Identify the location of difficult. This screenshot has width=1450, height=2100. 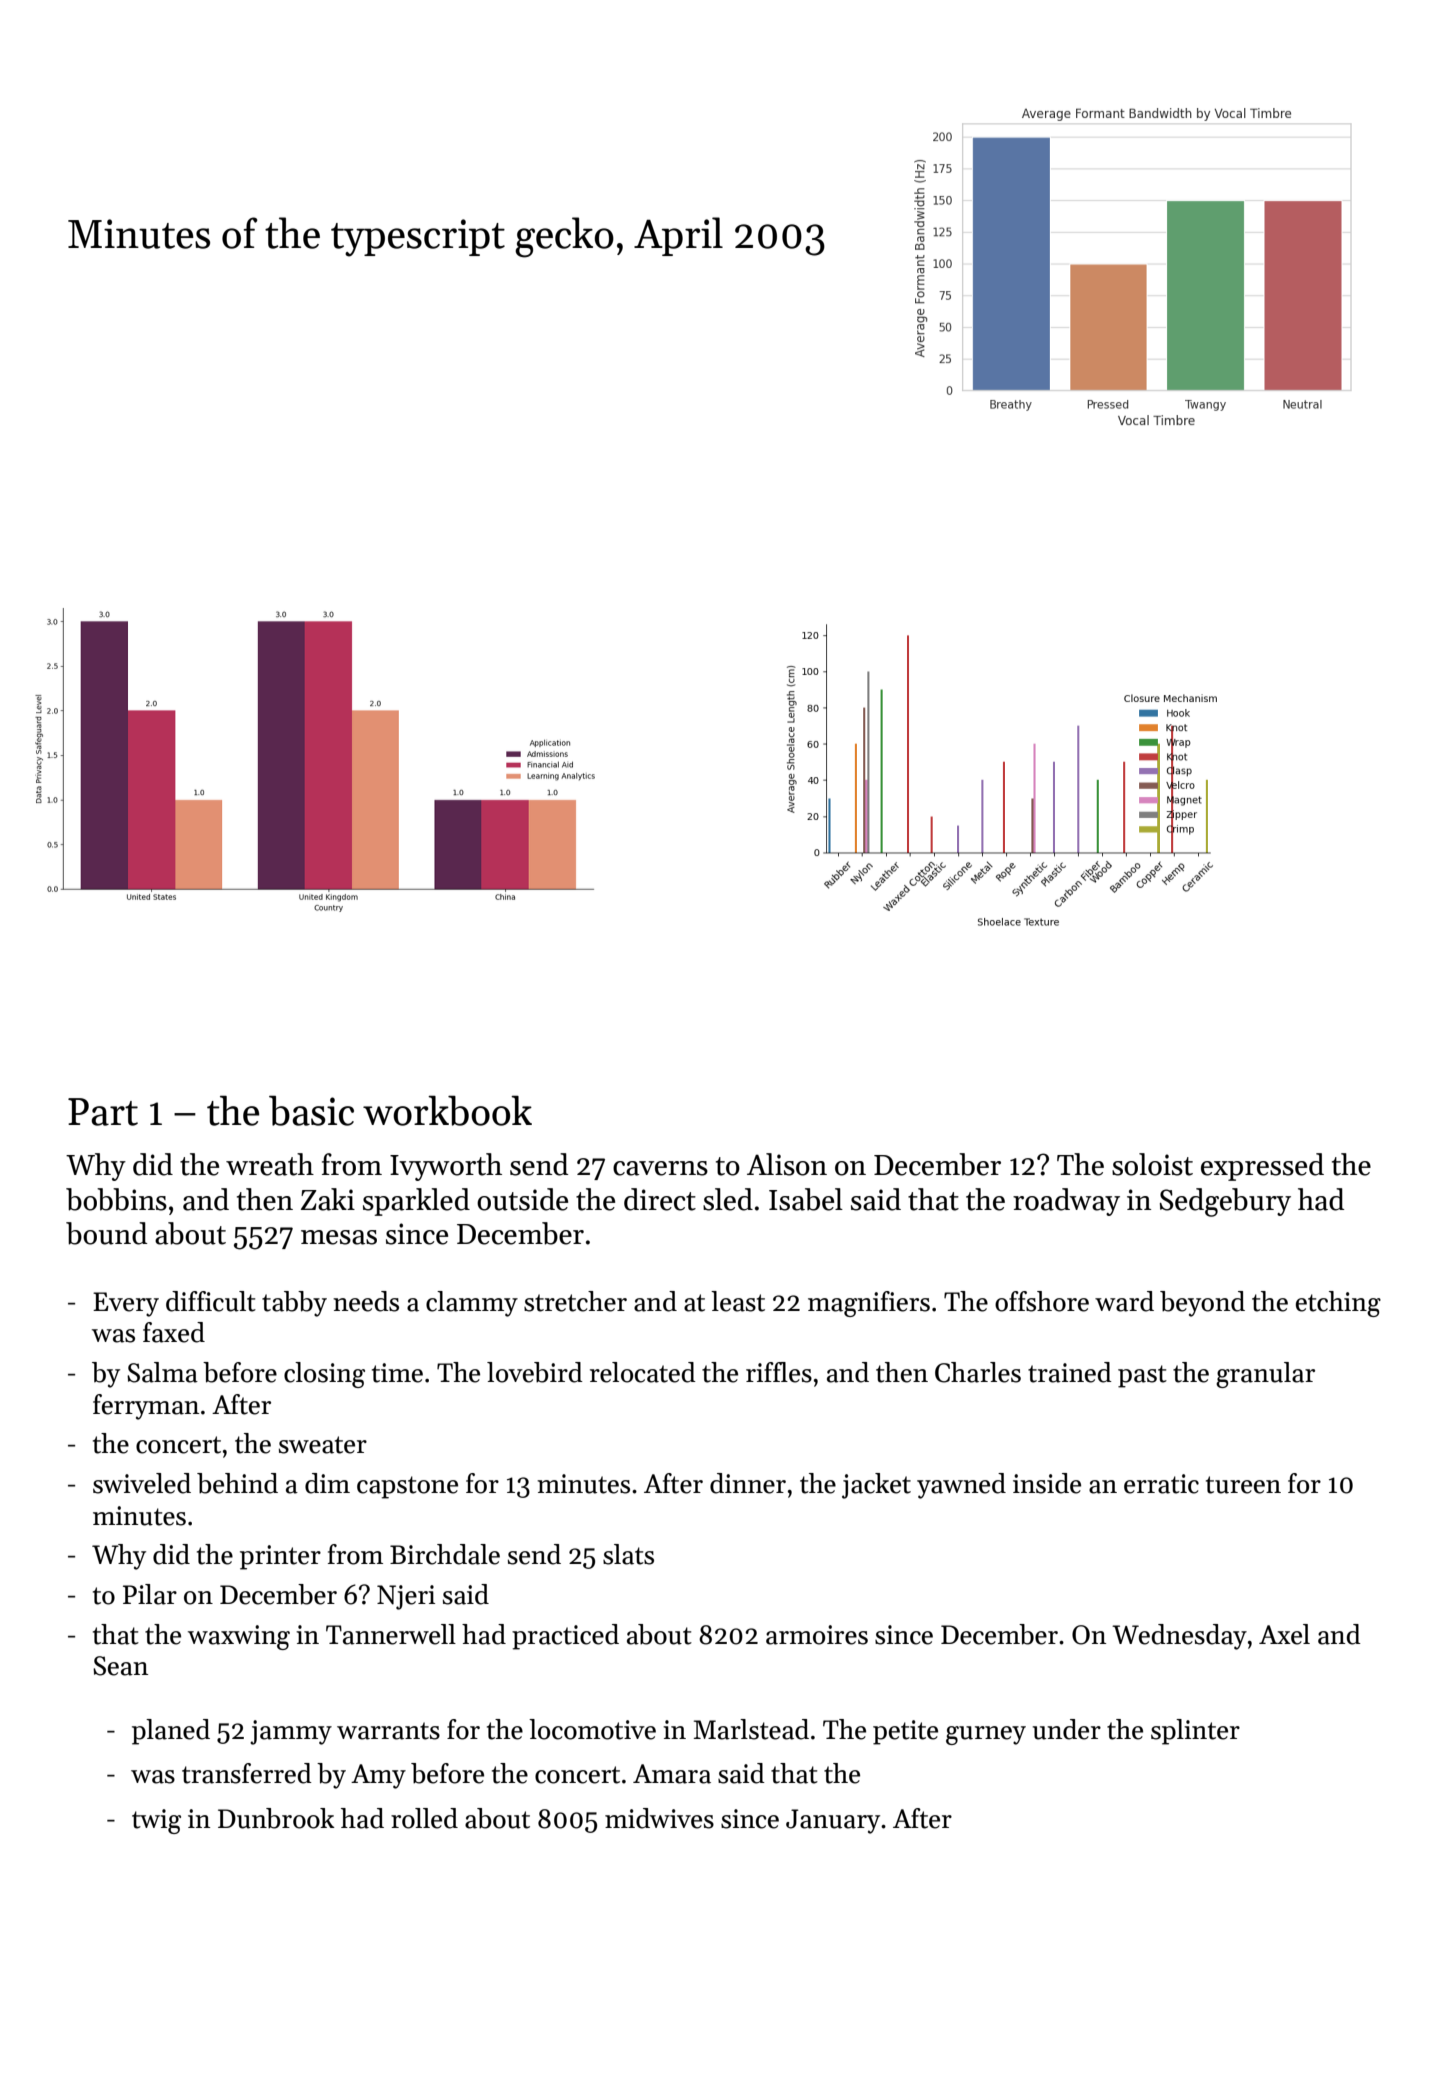
(211, 1301).
